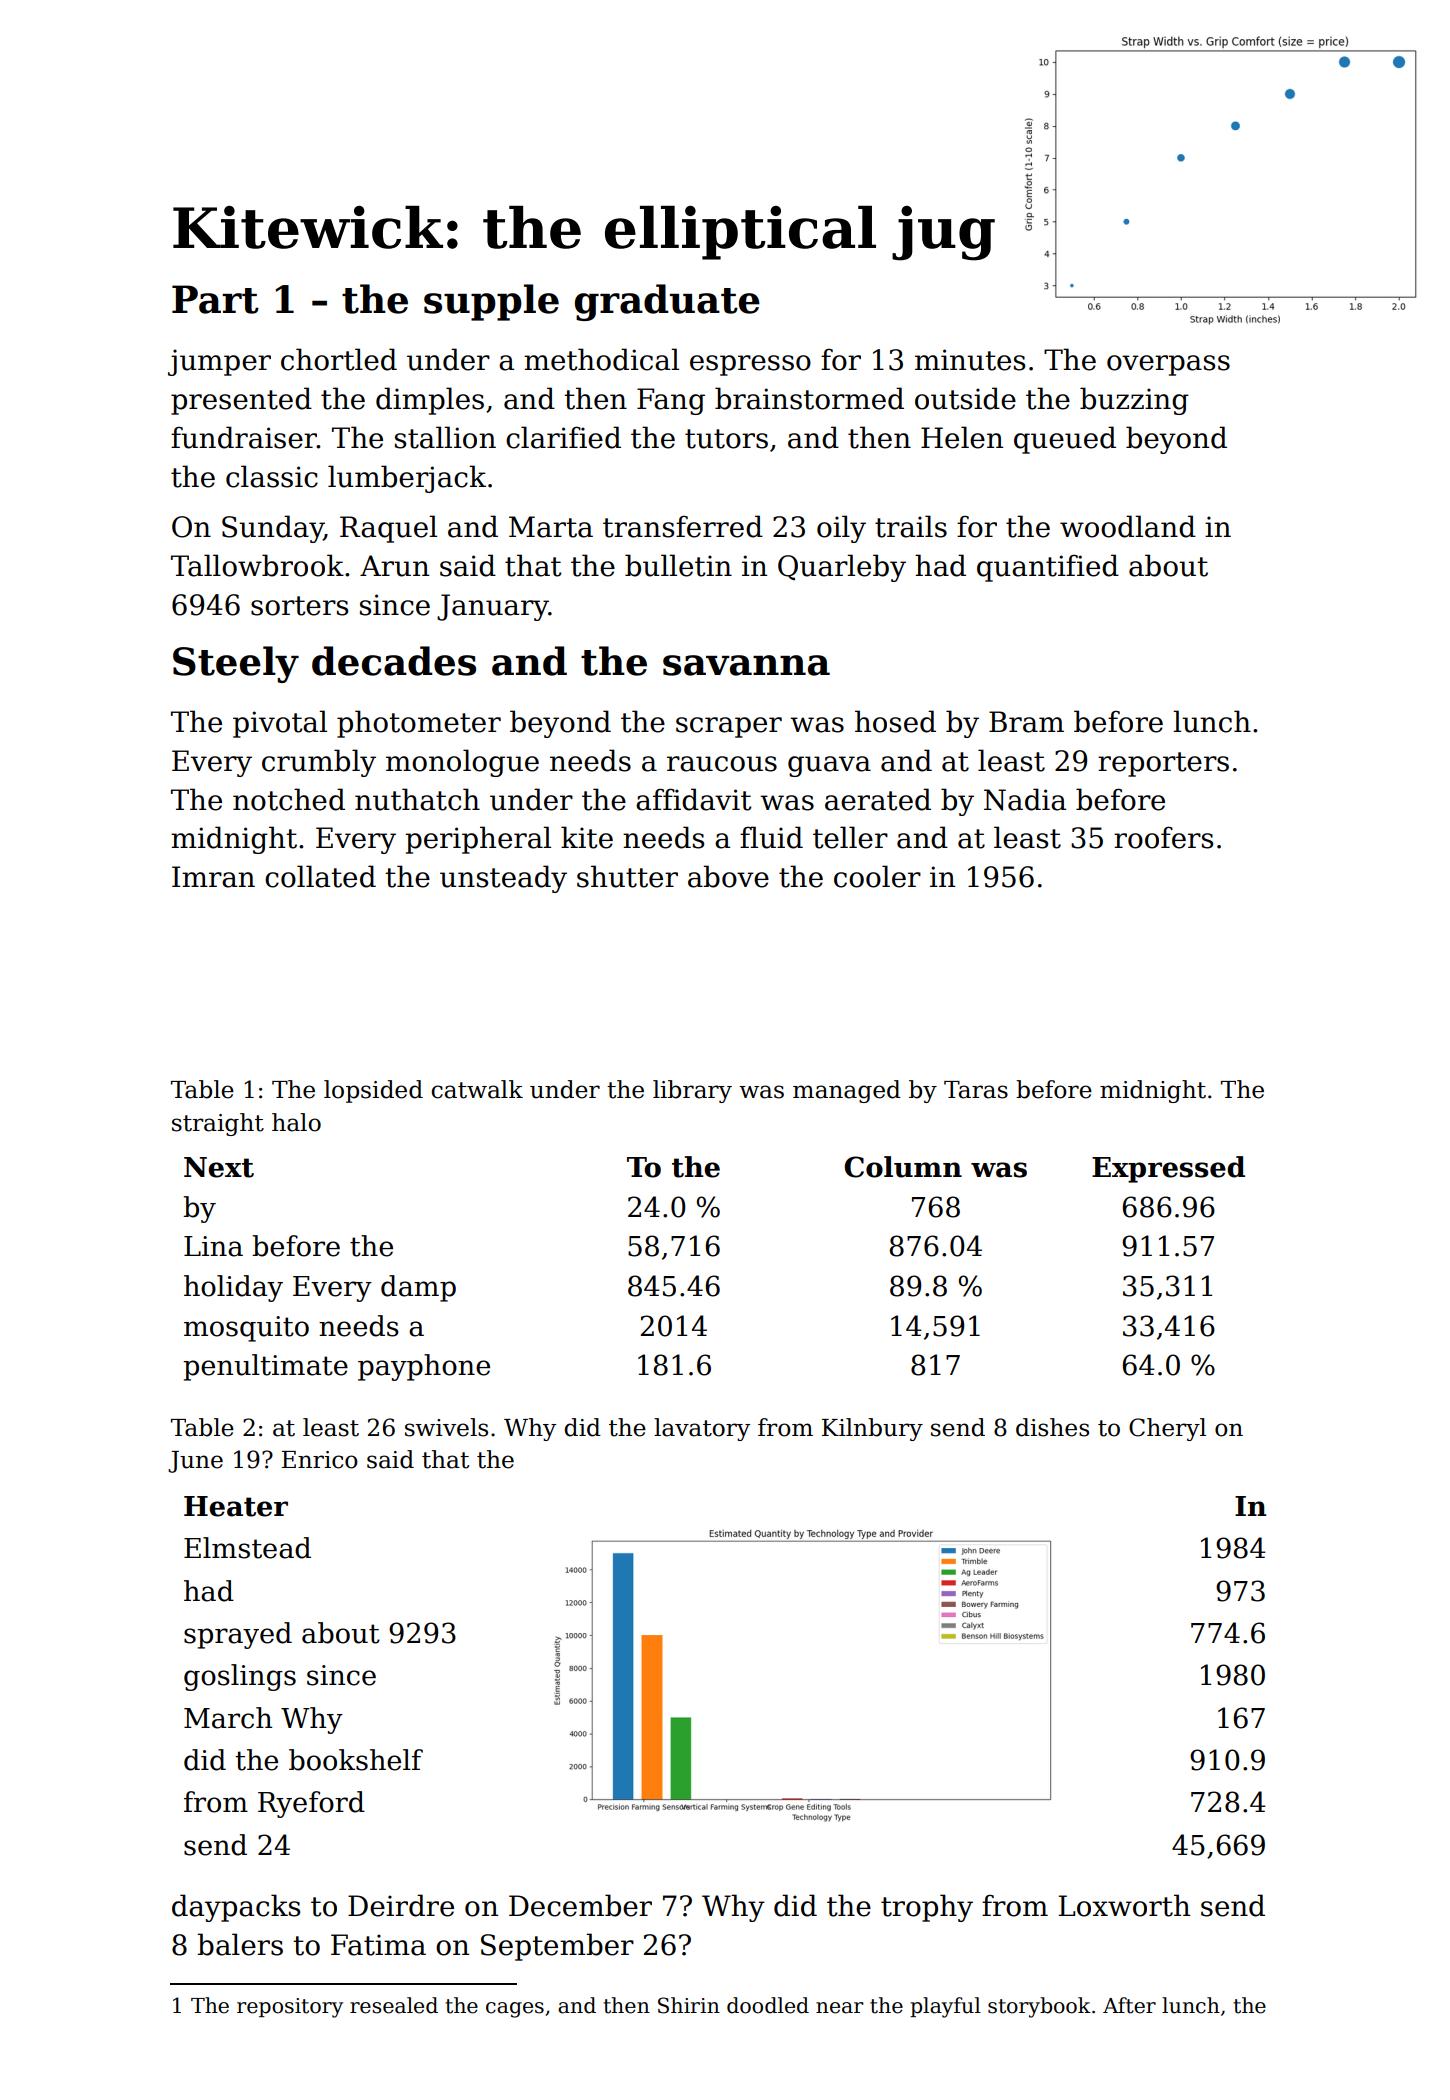  Describe the element at coordinates (750, 365) in the screenshot. I see `espresso` at that location.
